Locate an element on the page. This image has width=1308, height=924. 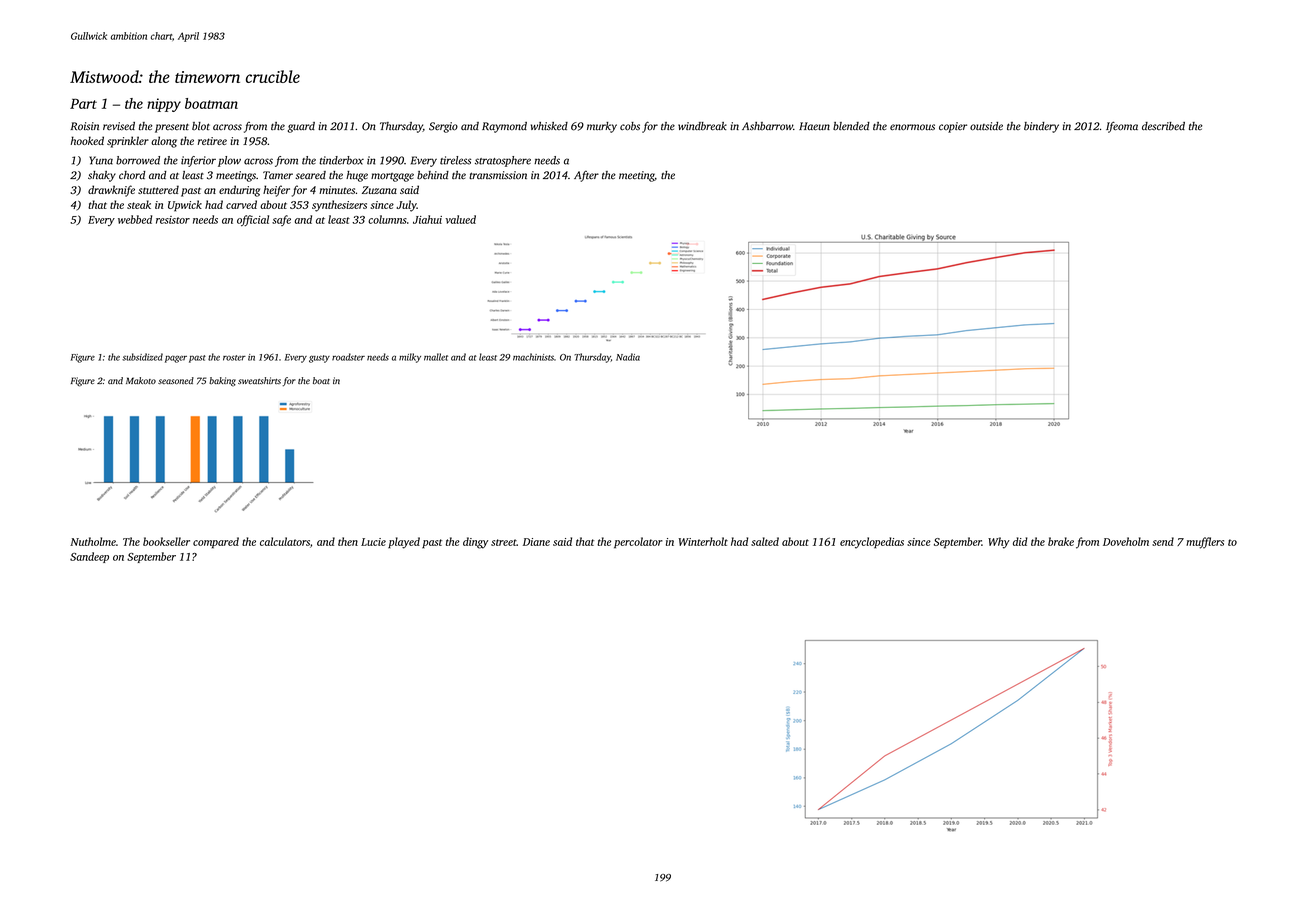
enormous is located at coordinates (912, 127).
